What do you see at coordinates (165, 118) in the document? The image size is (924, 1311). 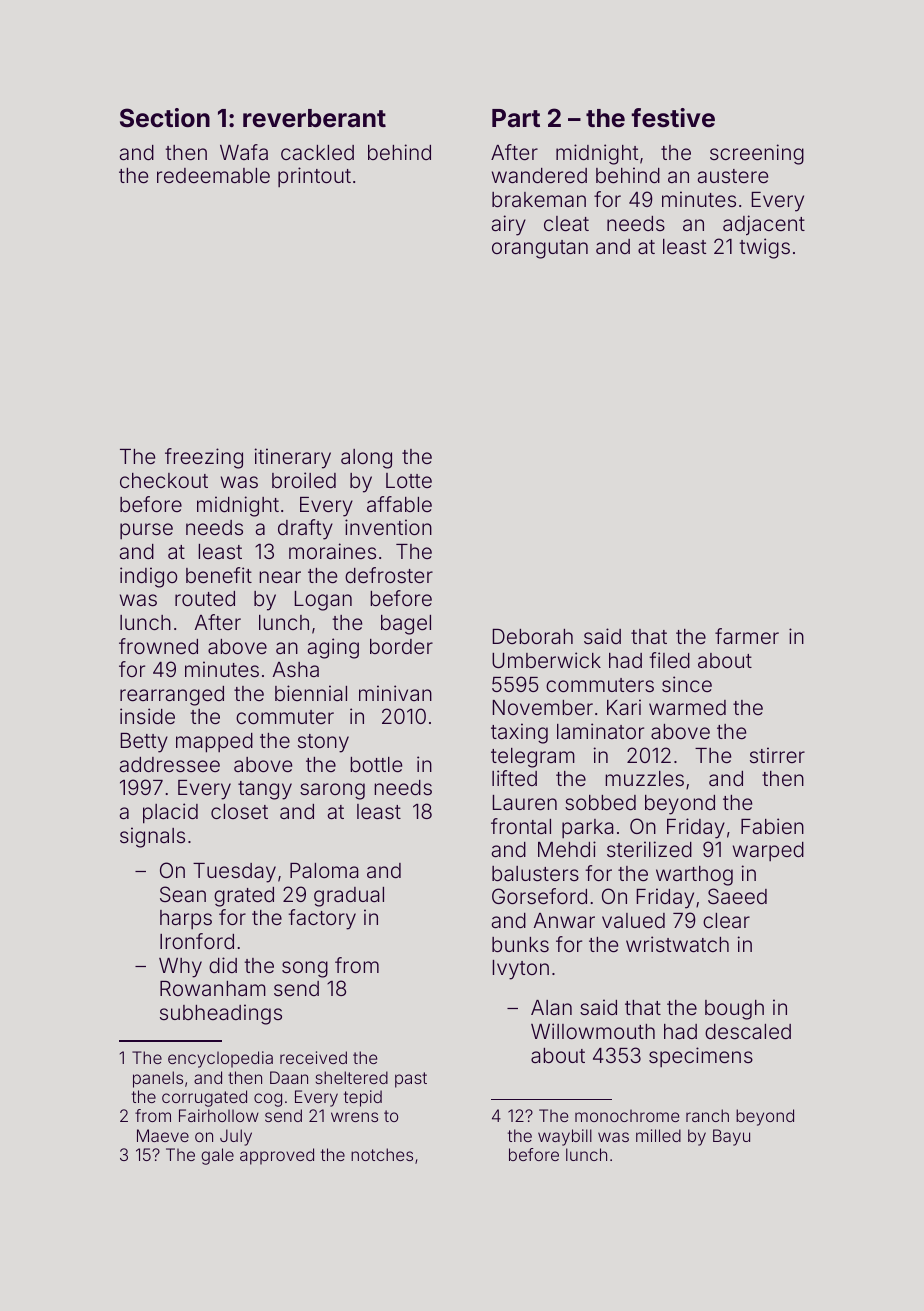 I see `Section` at bounding box center [165, 118].
